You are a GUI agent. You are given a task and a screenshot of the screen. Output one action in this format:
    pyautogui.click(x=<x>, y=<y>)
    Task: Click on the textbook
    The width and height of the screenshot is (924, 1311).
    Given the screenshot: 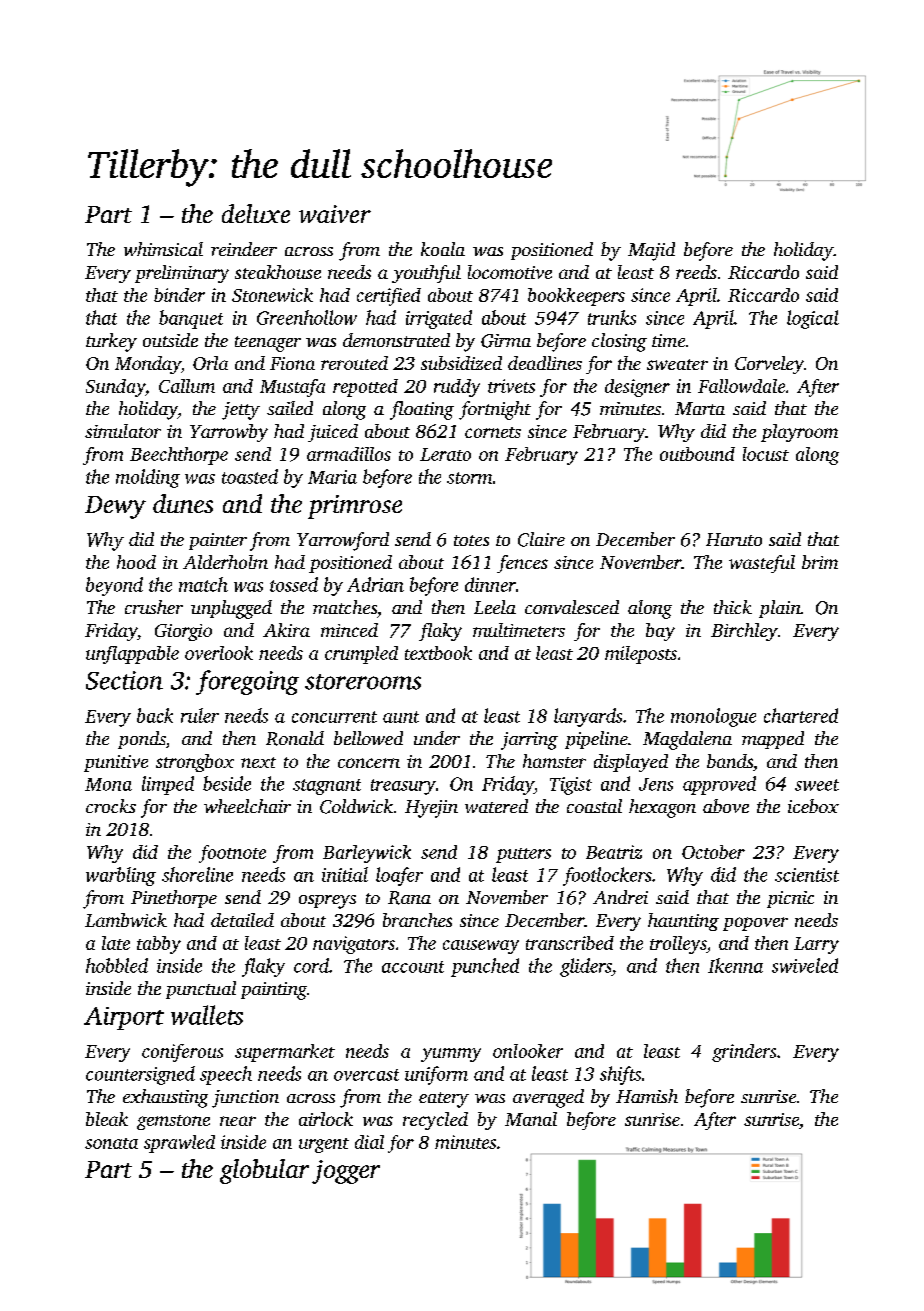 What is the action you would take?
    pyautogui.click(x=438, y=653)
